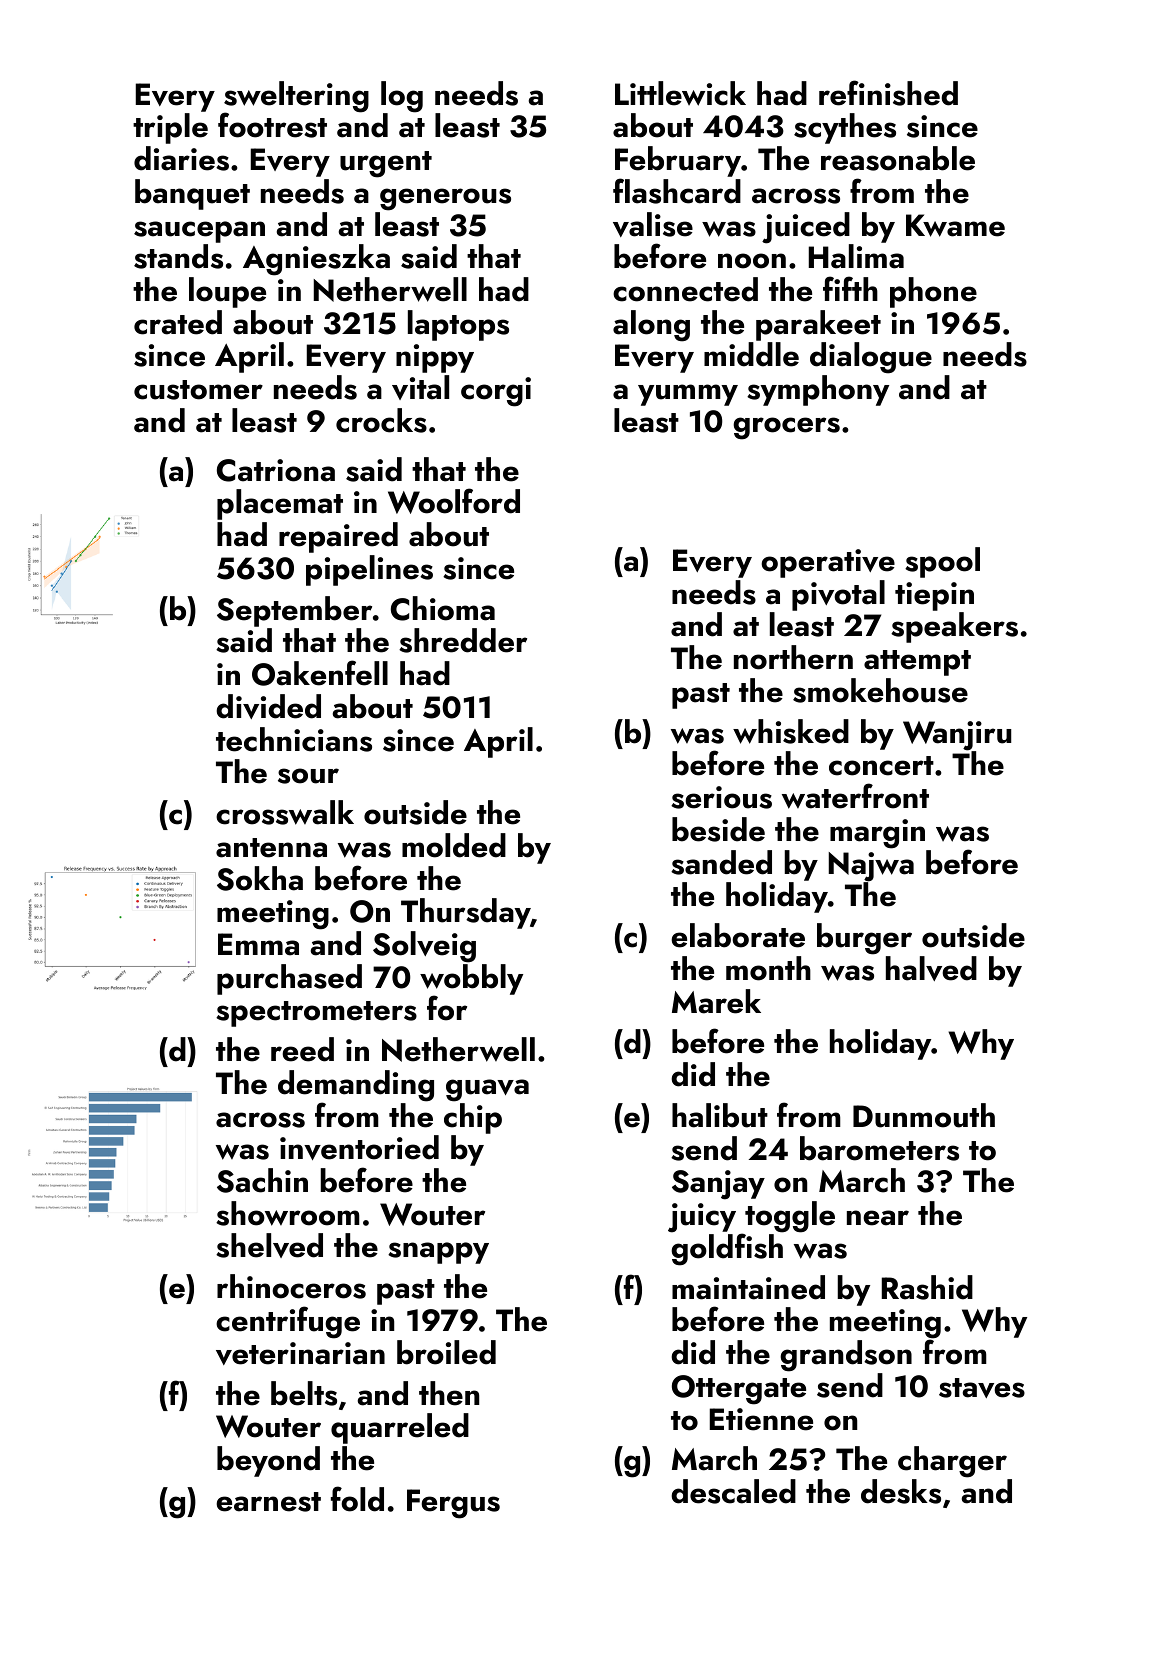 The width and height of the document is (1165, 1654). Describe the element at coordinates (260, 878) in the document. I see `Sokha` at that location.
